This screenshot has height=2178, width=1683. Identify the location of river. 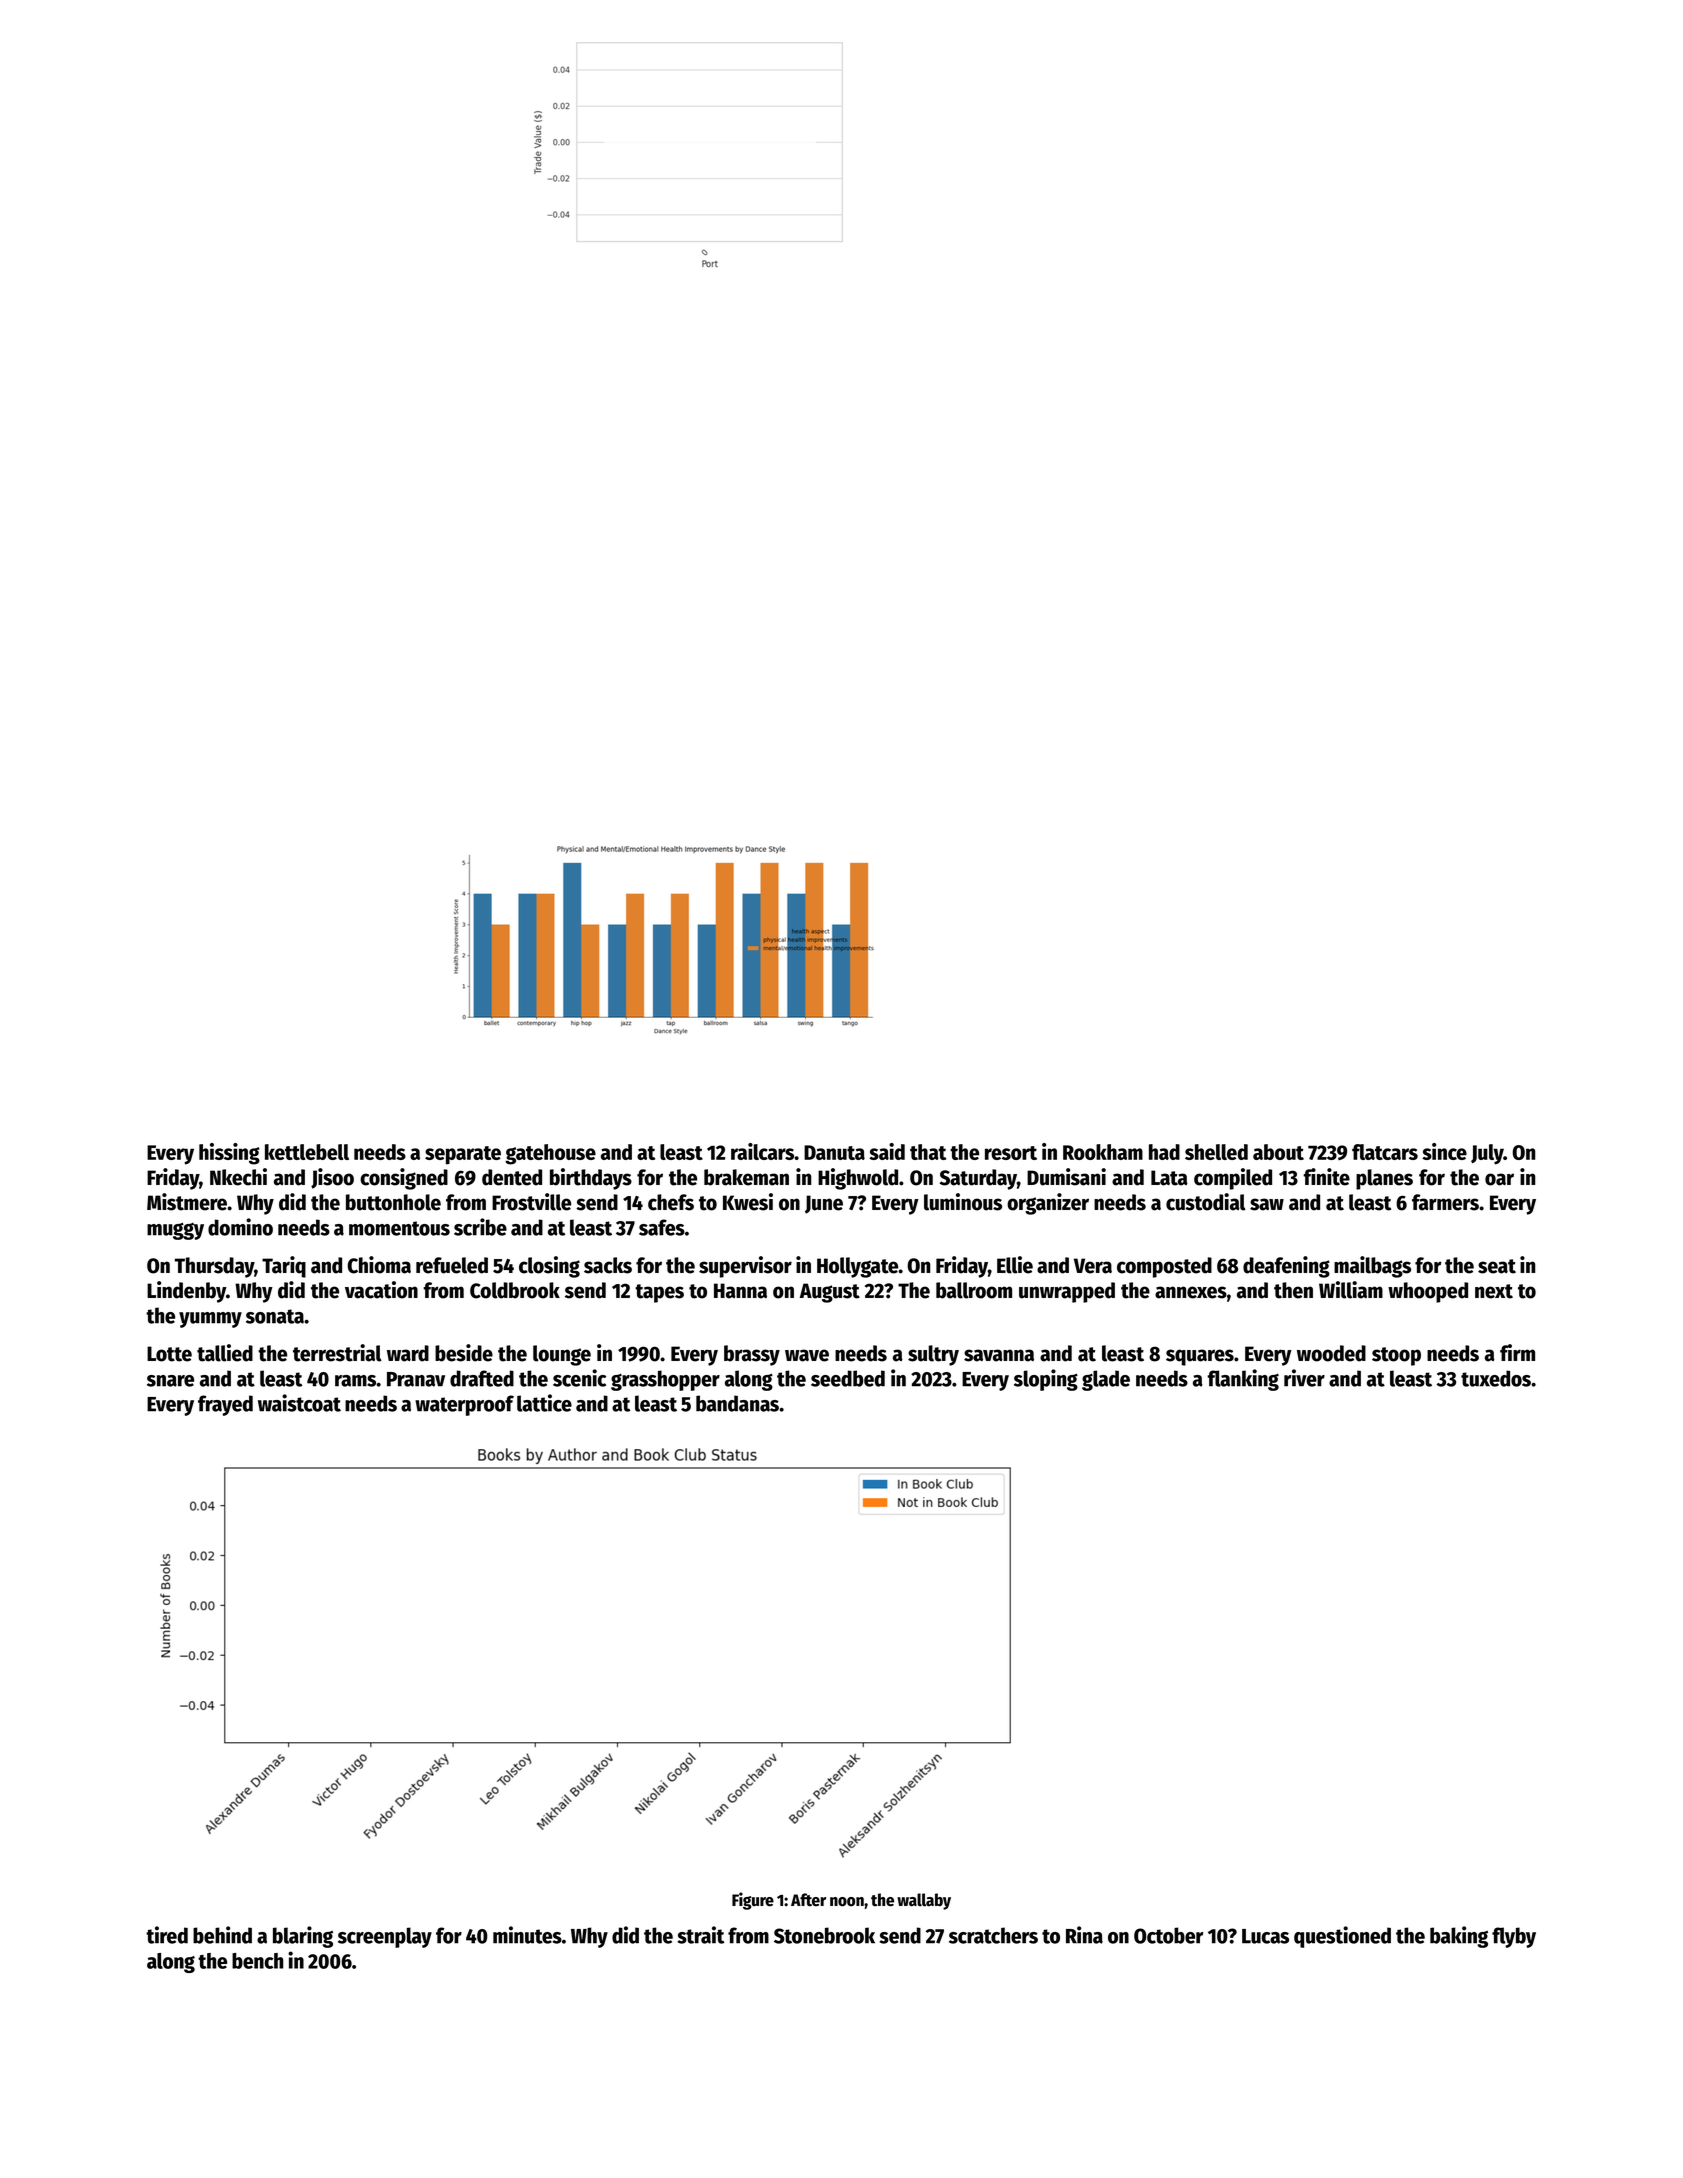
(1304, 1378).
